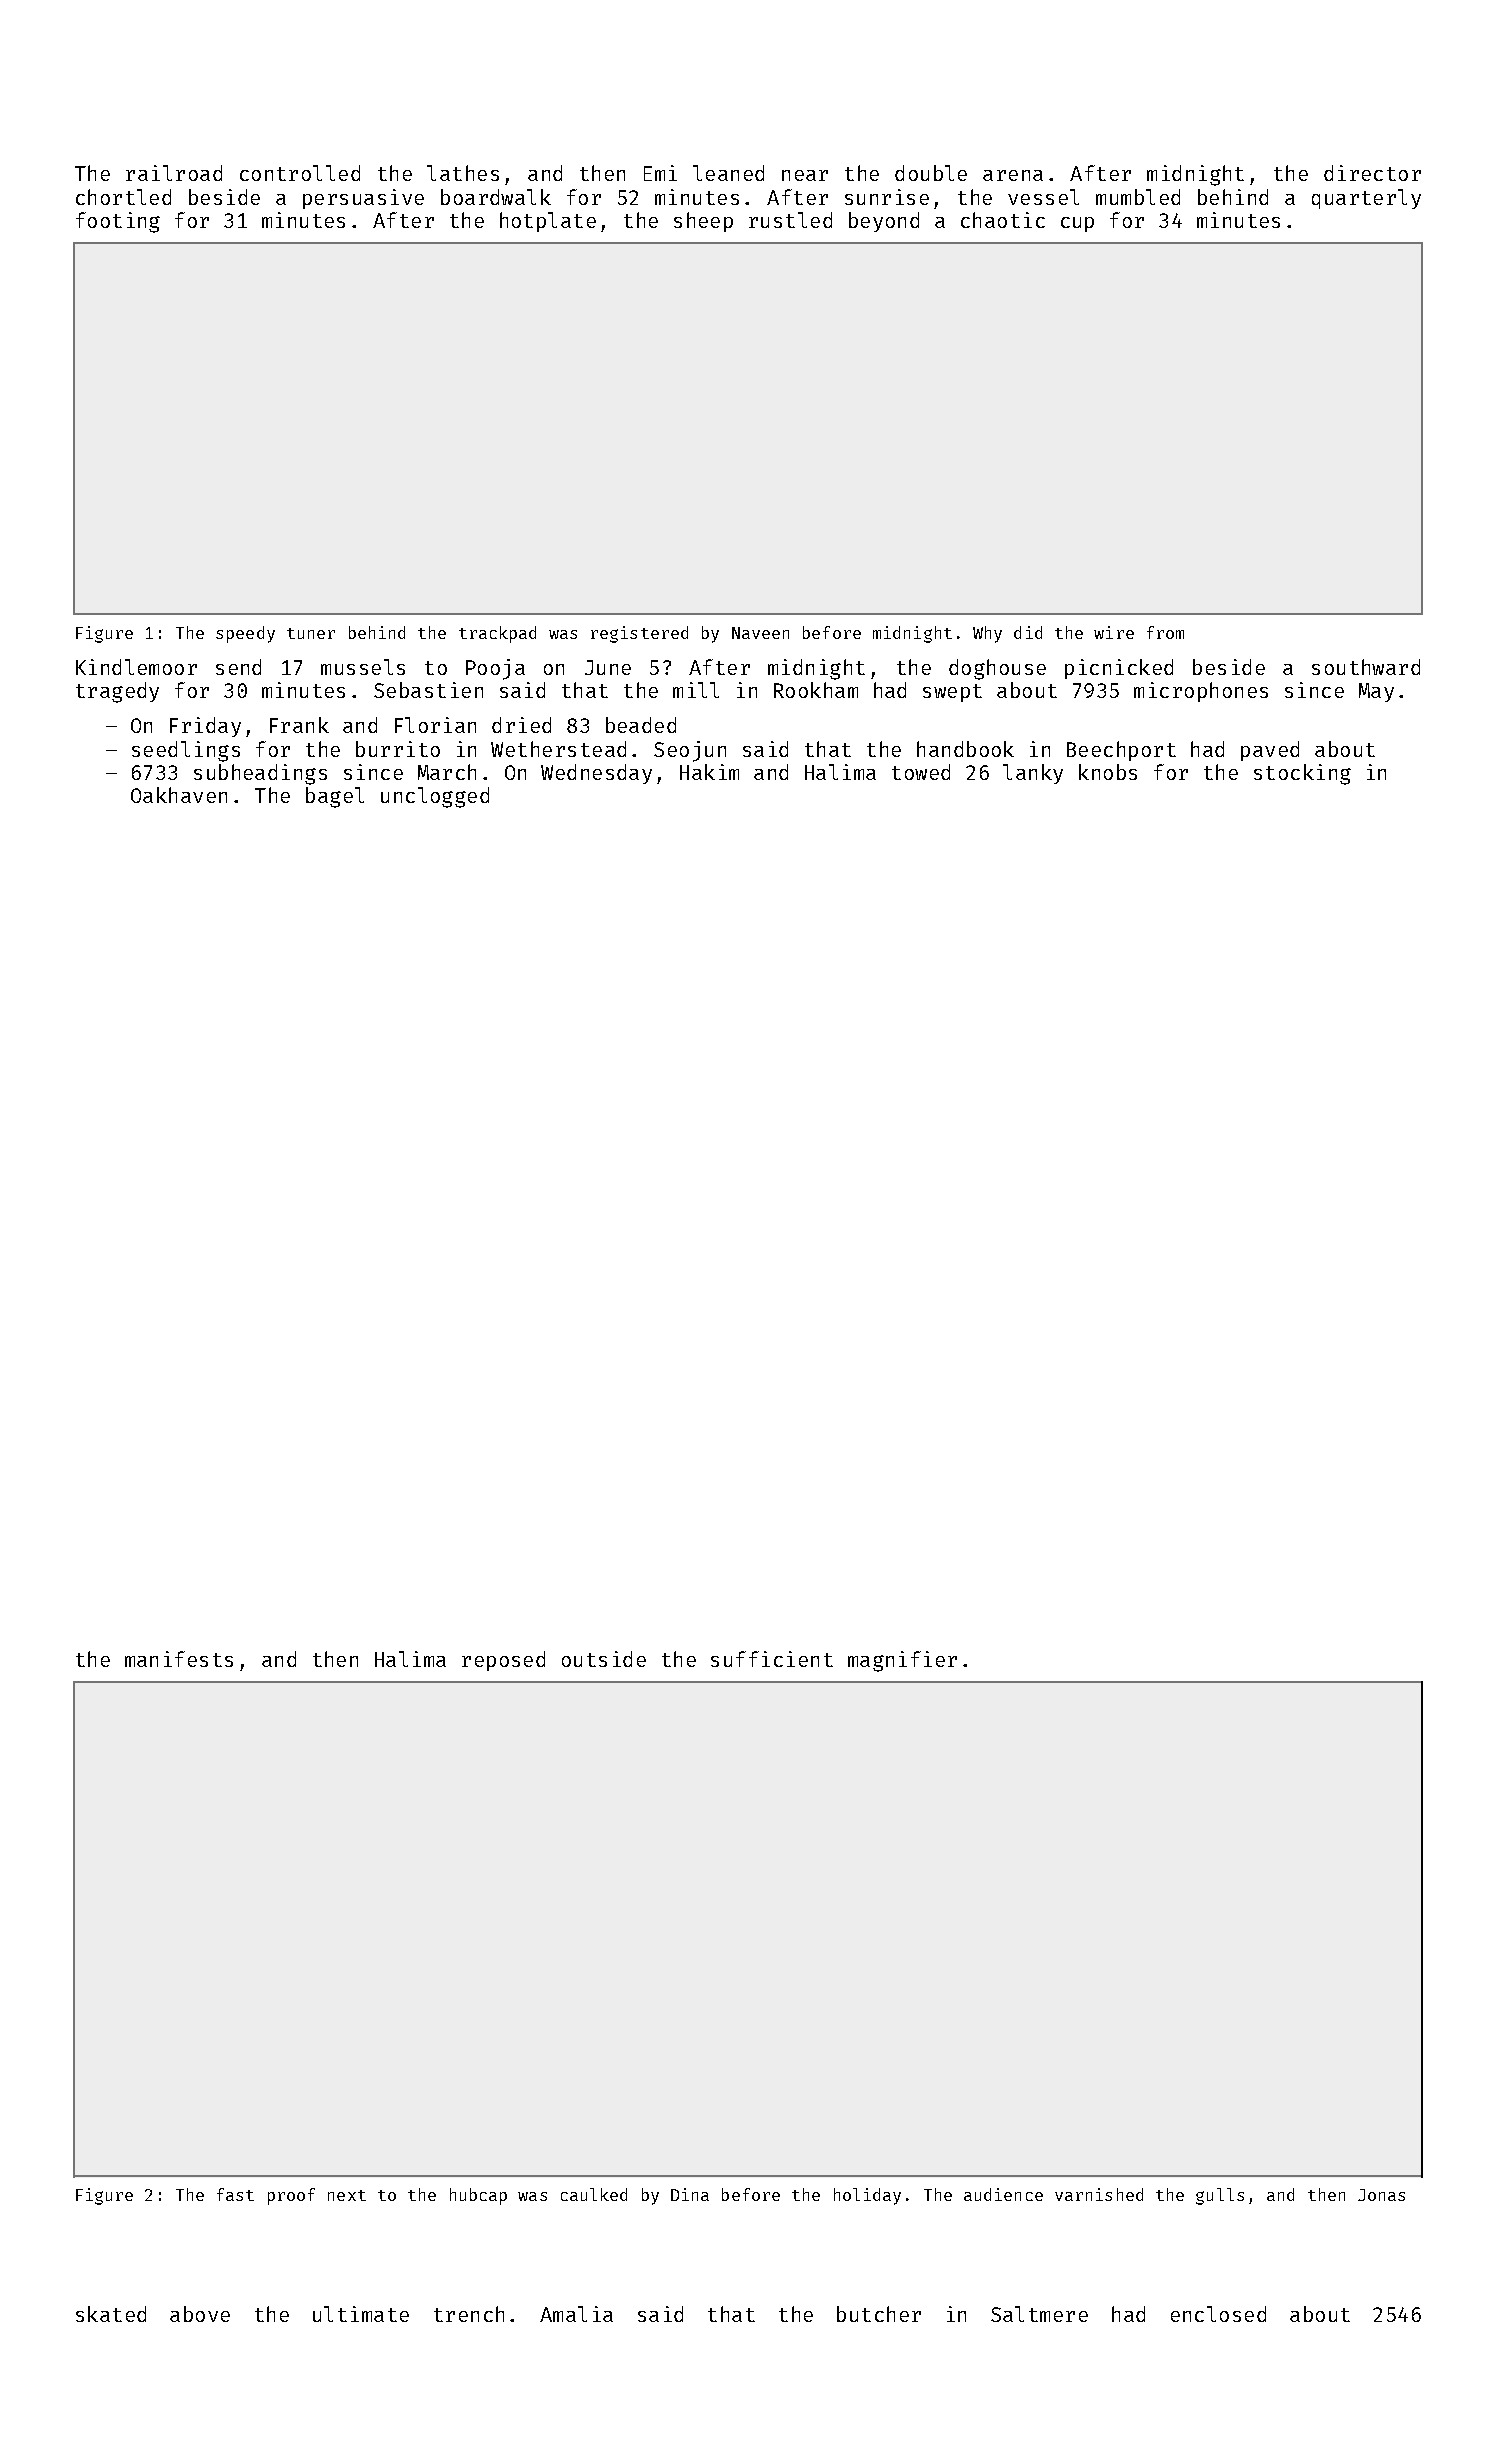 The image size is (1496, 2464). What do you see at coordinates (604, 1659) in the screenshot?
I see `outside` at bounding box center [604, 1659].
